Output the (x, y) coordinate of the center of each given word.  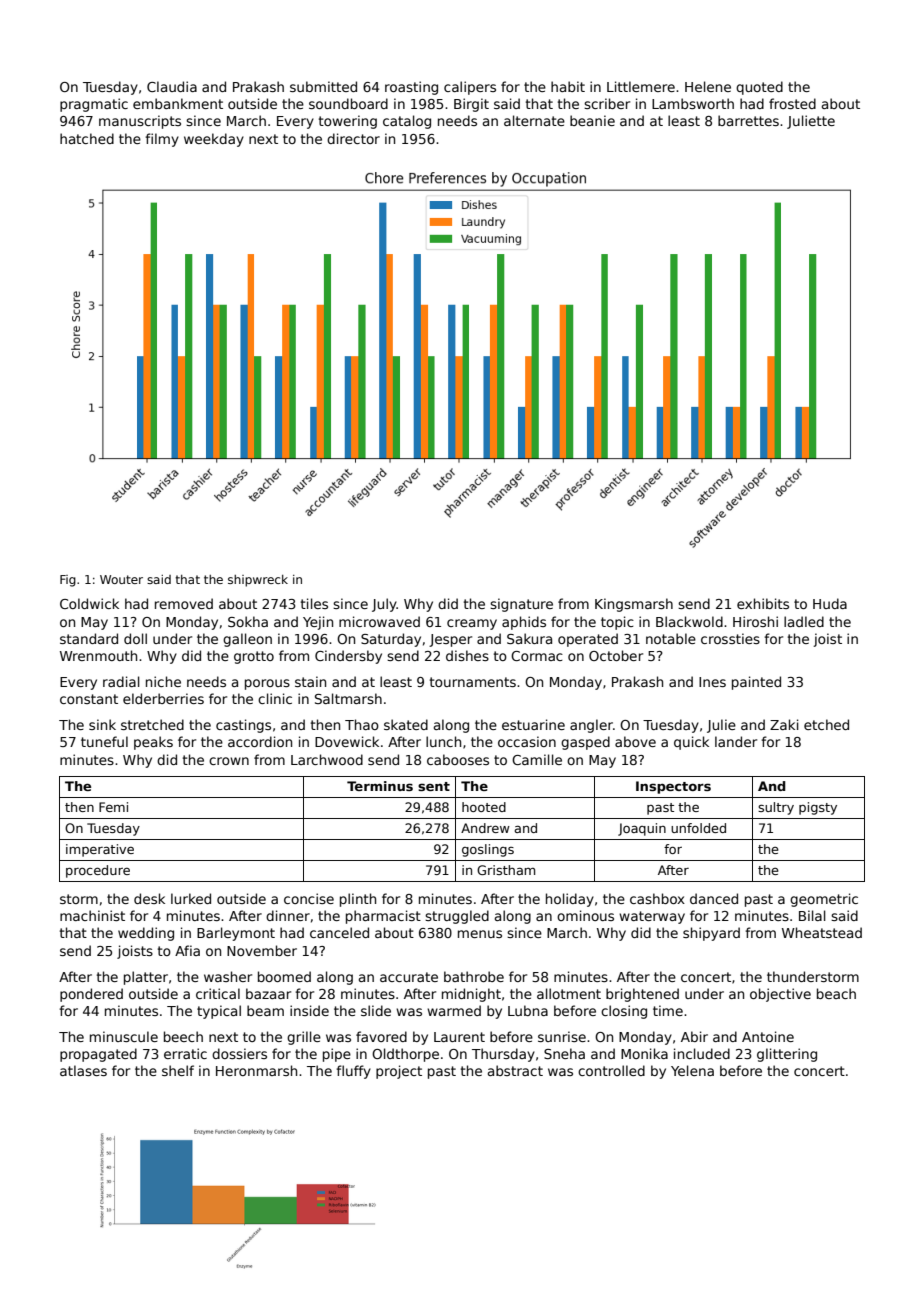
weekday (214, 140)
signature (521, 605)
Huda (830, 603)
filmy (162, 140)
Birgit (471, 105)
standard (89, 638)
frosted (792, 103)
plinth (358, 900)
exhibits (763, 603)
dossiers (239, 1053)
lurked (191, 898)
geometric (824, 900)
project (399, 1072)
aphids (524, 623)
